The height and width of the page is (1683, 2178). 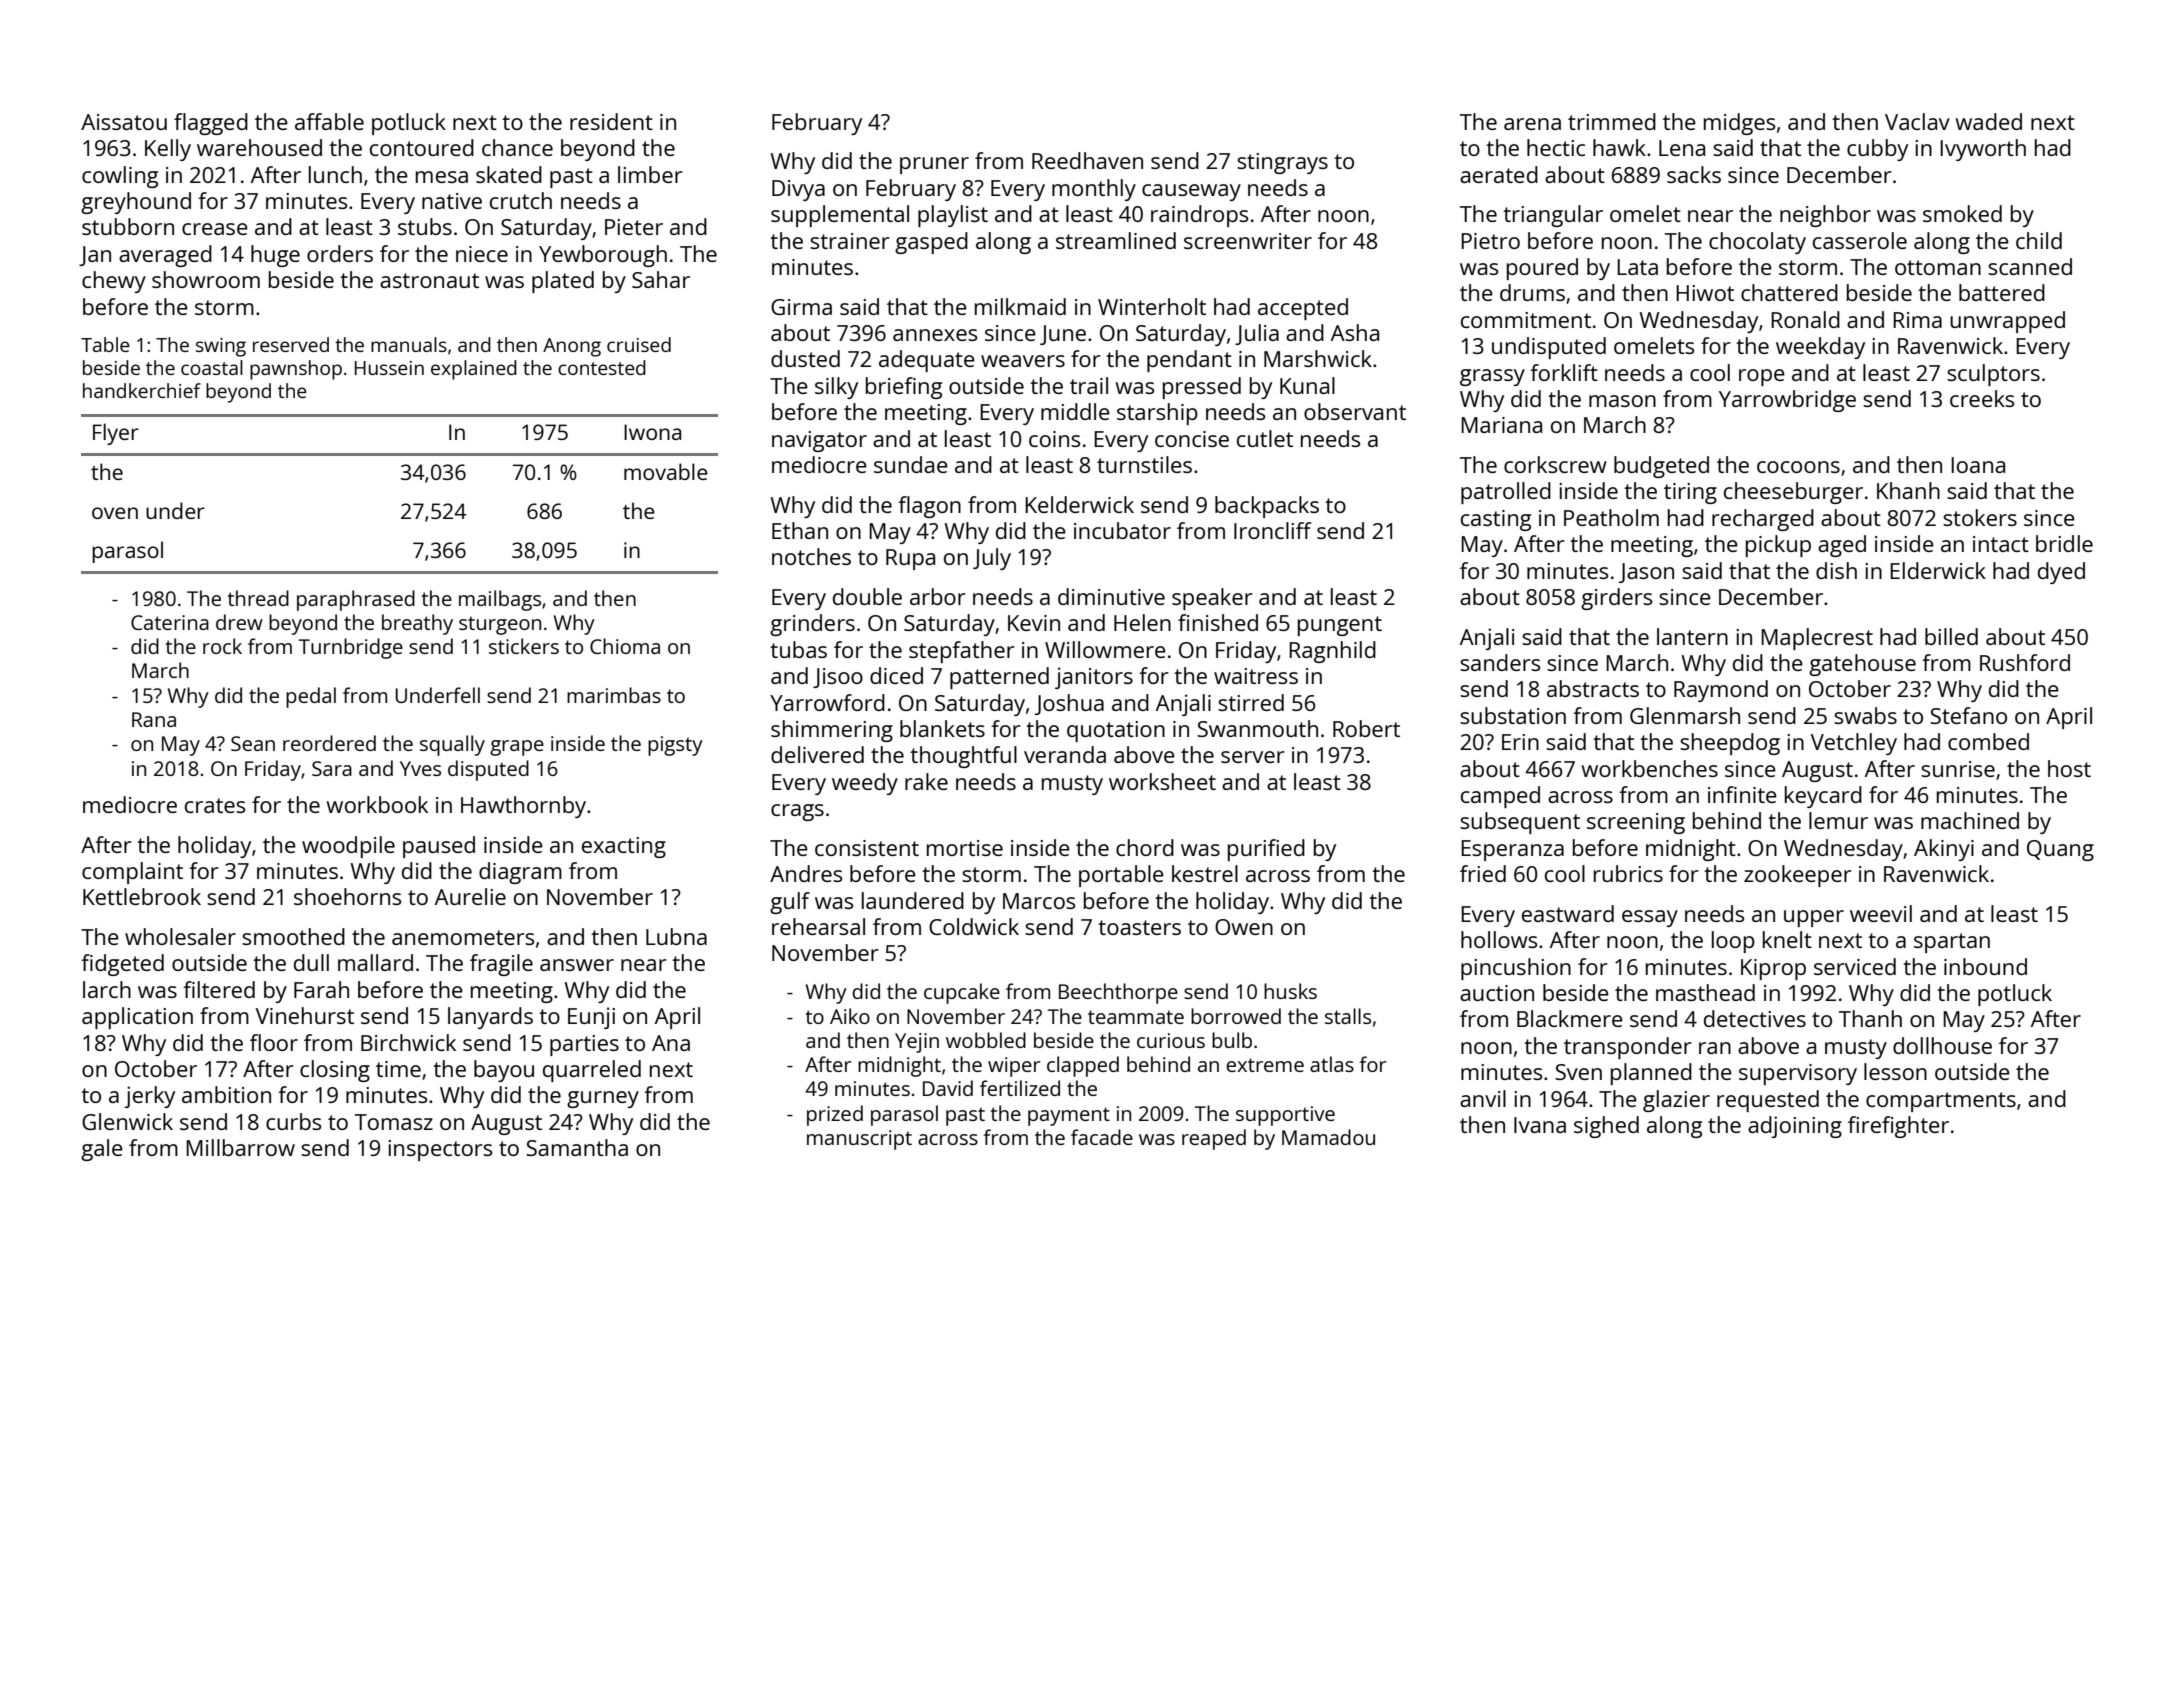 What do you see at coordinates (611, 121) in the page?
I see `resident` at bounding box center [611, 121].
